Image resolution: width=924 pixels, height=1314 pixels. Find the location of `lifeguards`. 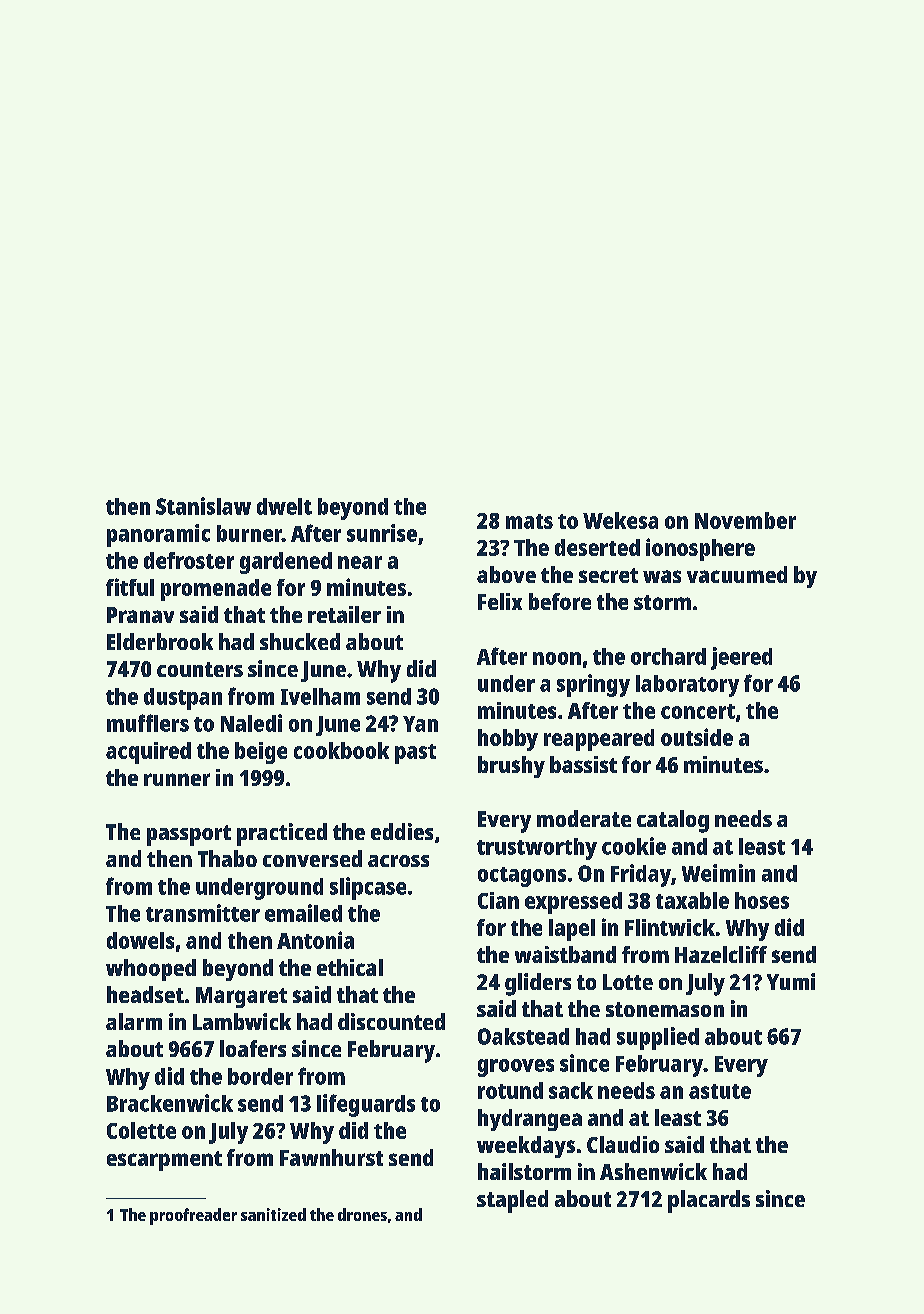

lifeguards is located at coordinates (366, 1105).
